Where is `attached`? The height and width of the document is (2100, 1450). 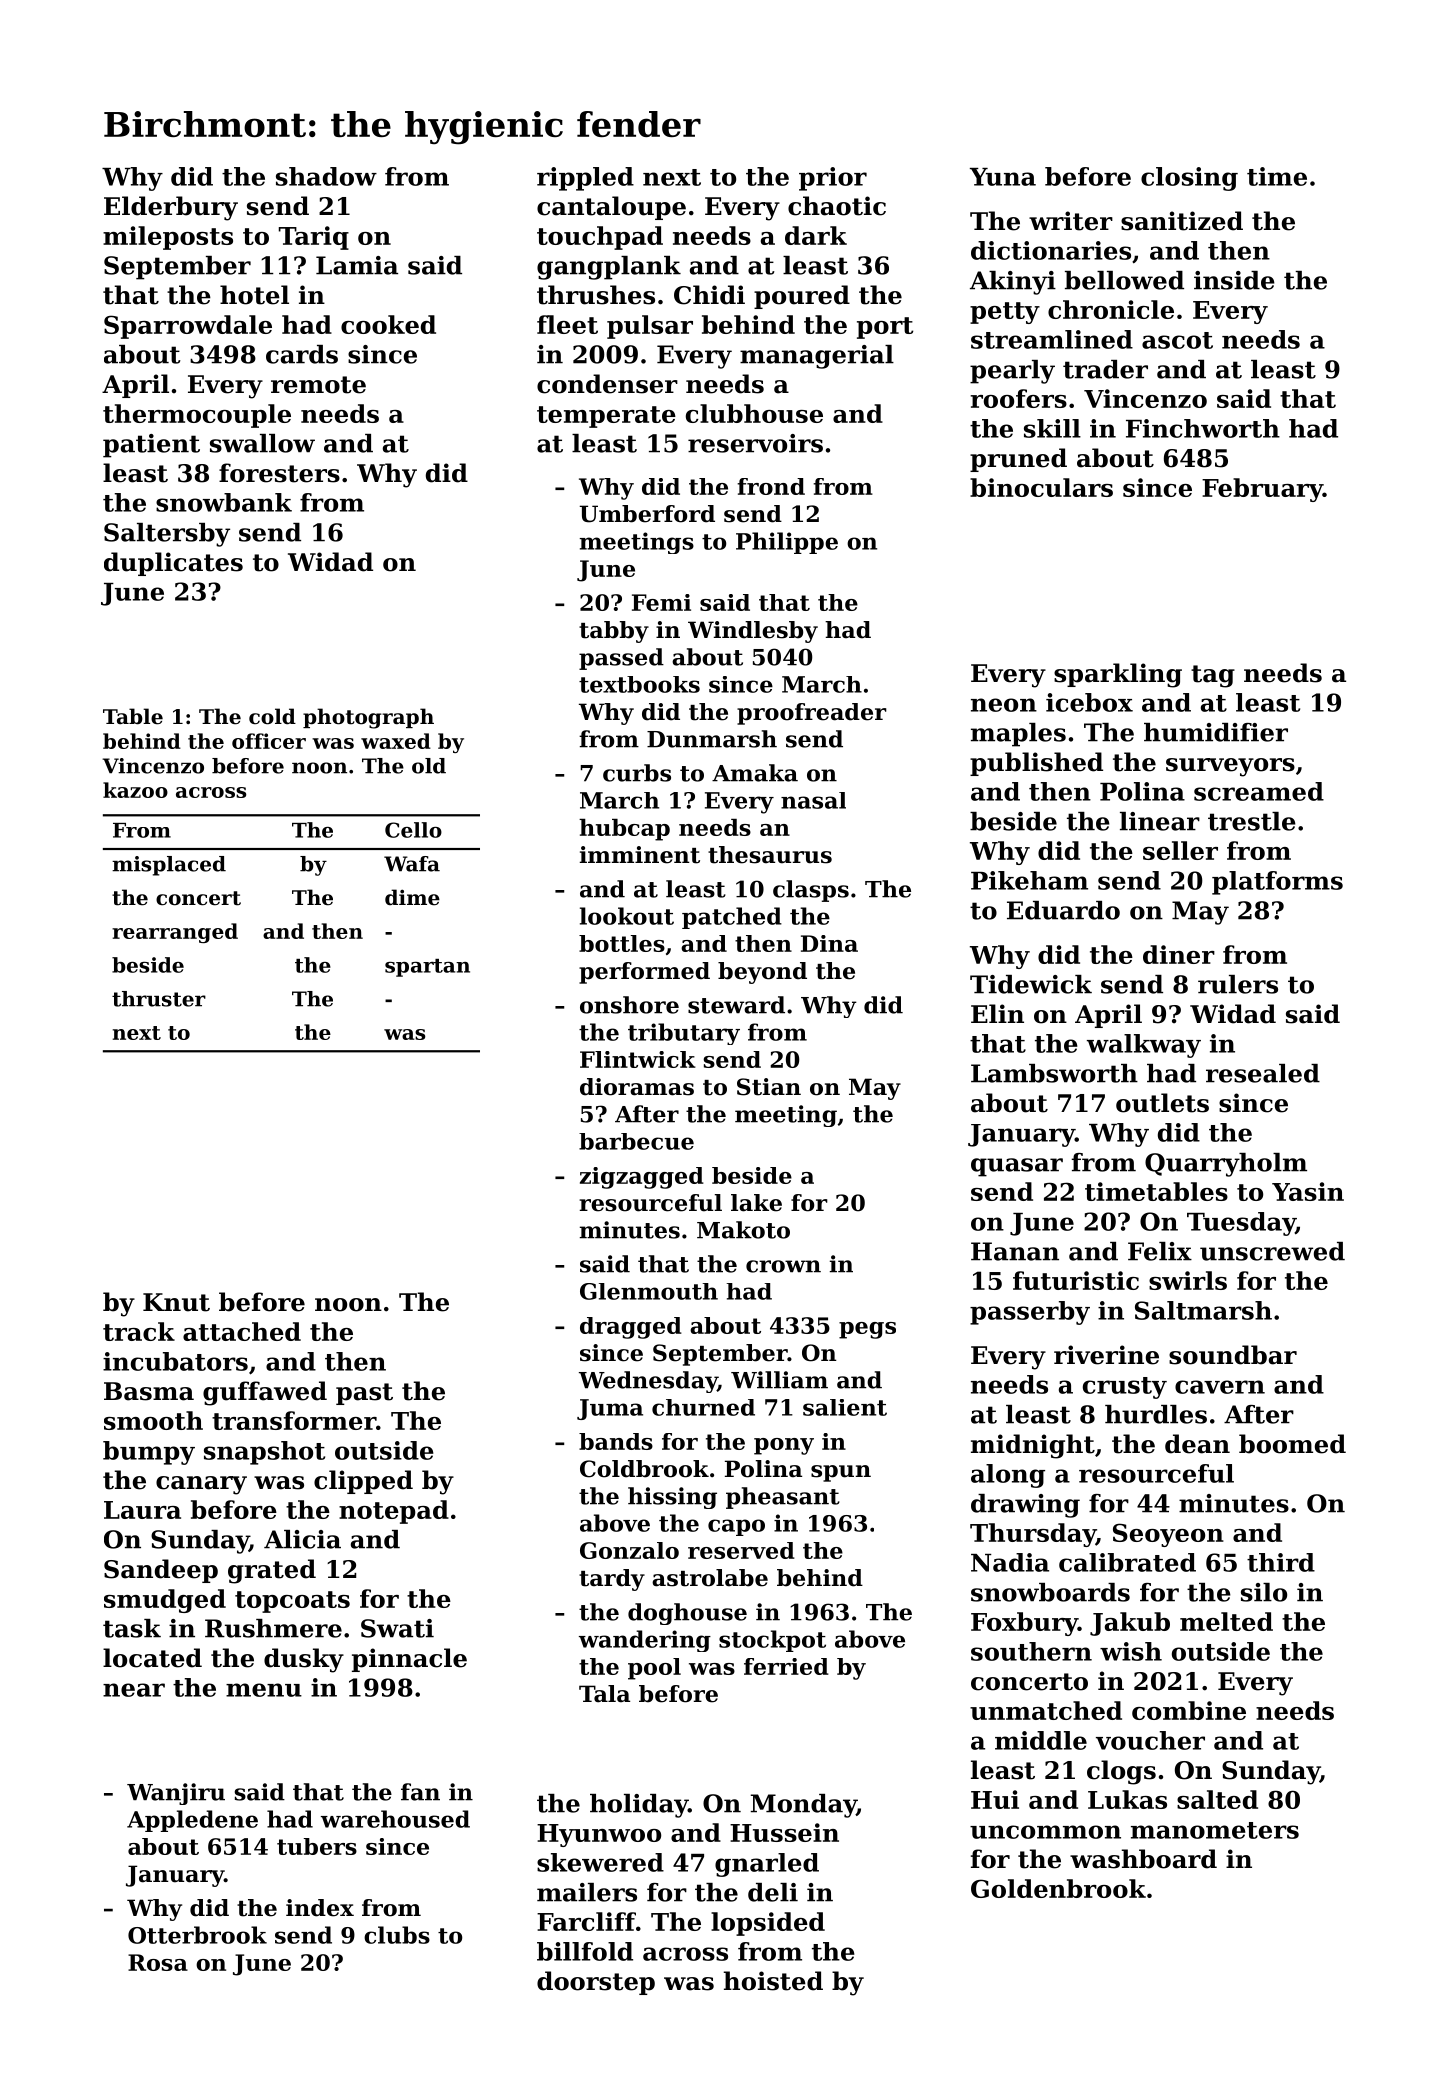 attached is located at coordinates (242, 1331).
